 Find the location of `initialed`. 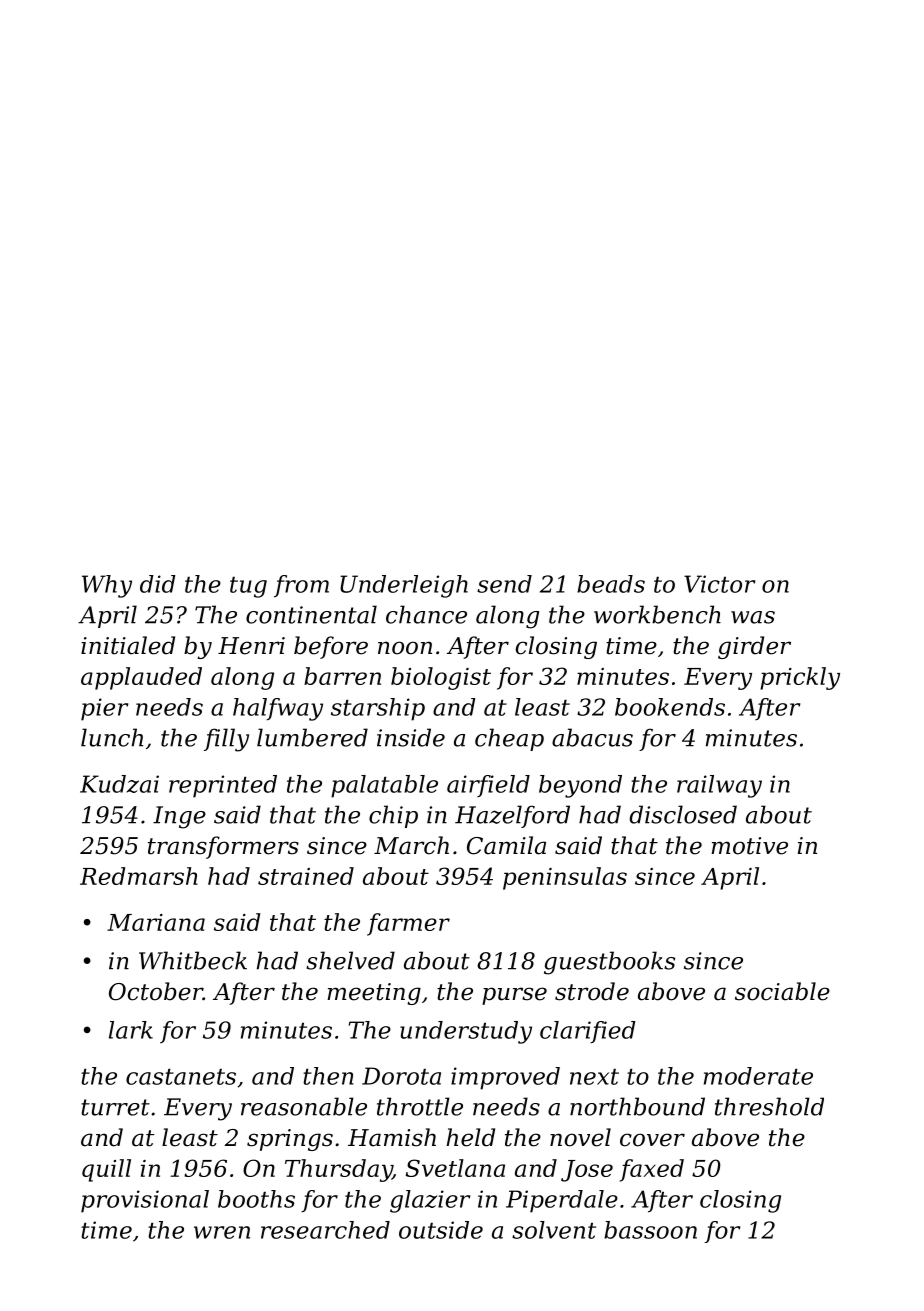

initialed is located at coordinates (128, 645).
